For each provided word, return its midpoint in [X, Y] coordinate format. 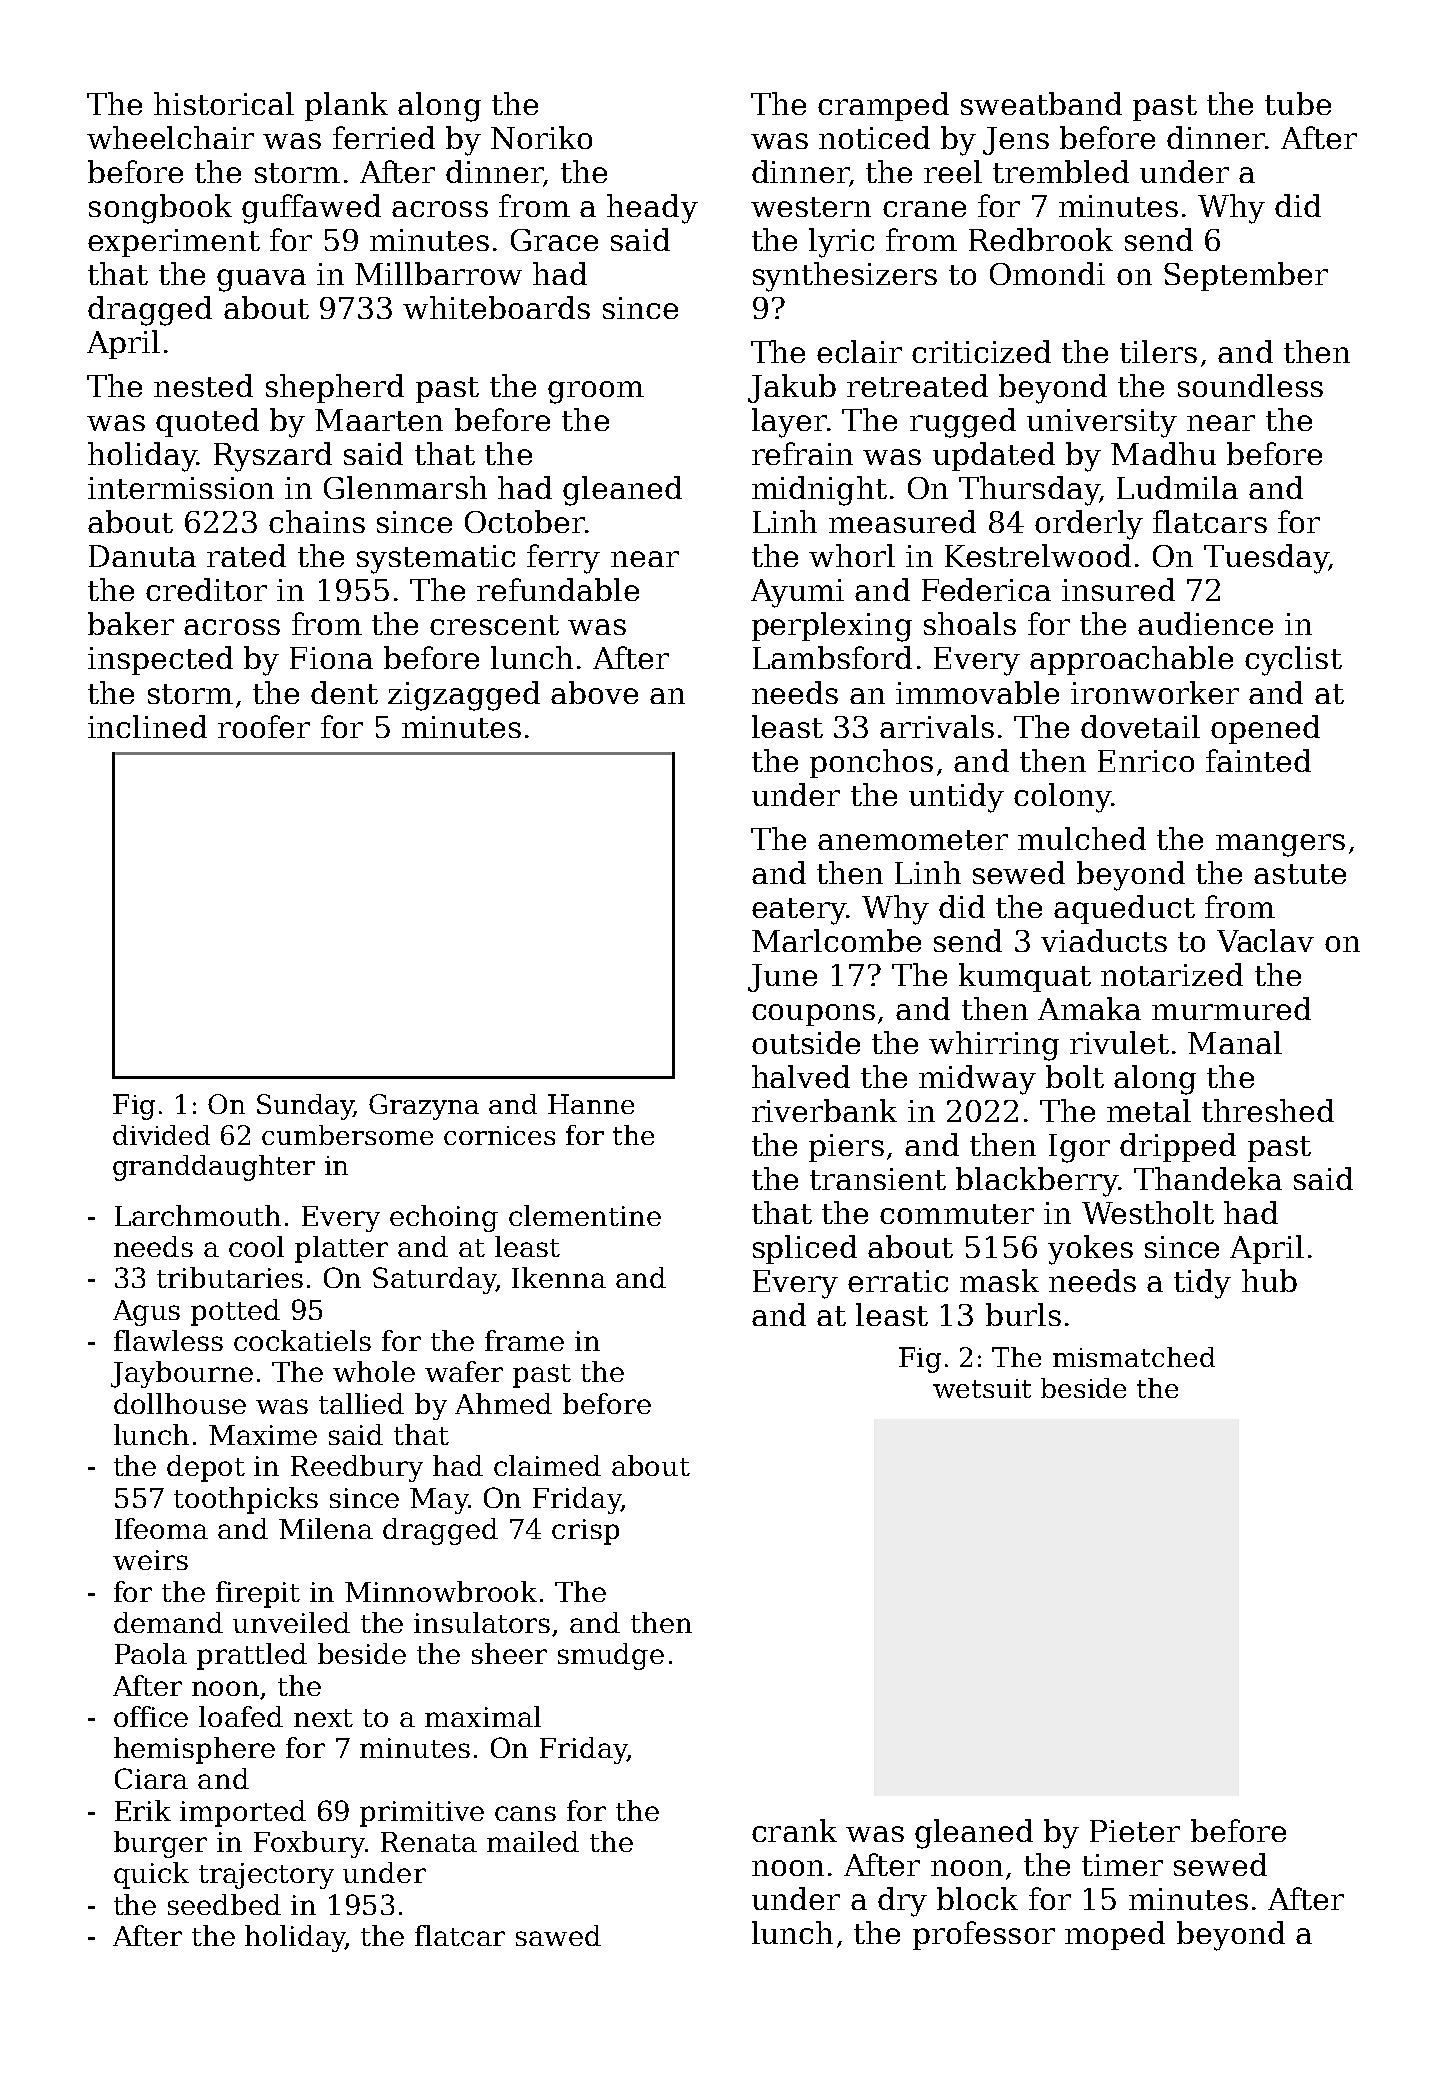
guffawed [311, 209]
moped [1115, 1935]
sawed [558, 1935]
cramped [883, 106]
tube [1298, 103]
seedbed [224, 1904]
